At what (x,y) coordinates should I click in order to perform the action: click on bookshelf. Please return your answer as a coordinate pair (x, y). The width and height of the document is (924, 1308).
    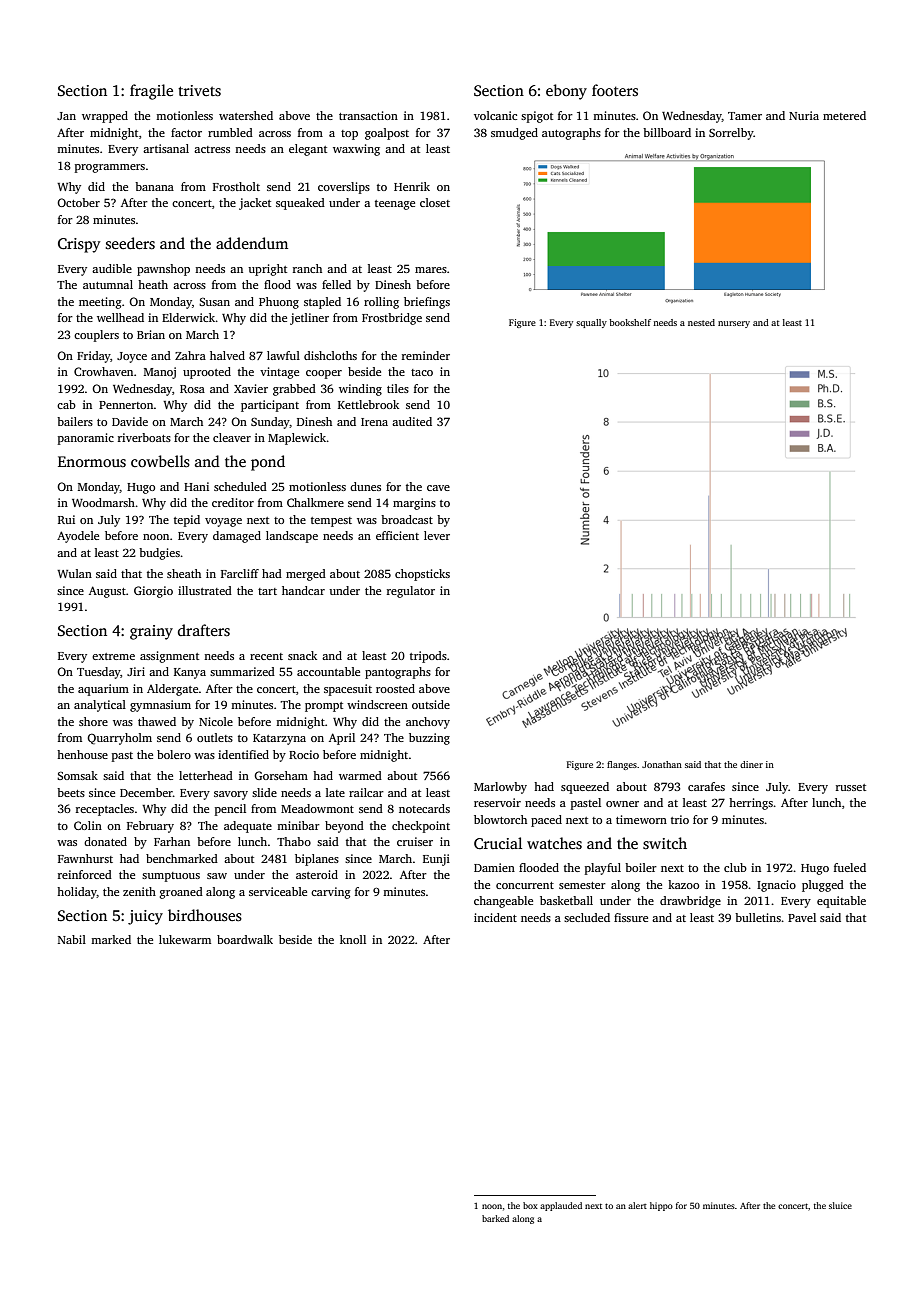
    Looking at the image, I should click on (630, 322).
